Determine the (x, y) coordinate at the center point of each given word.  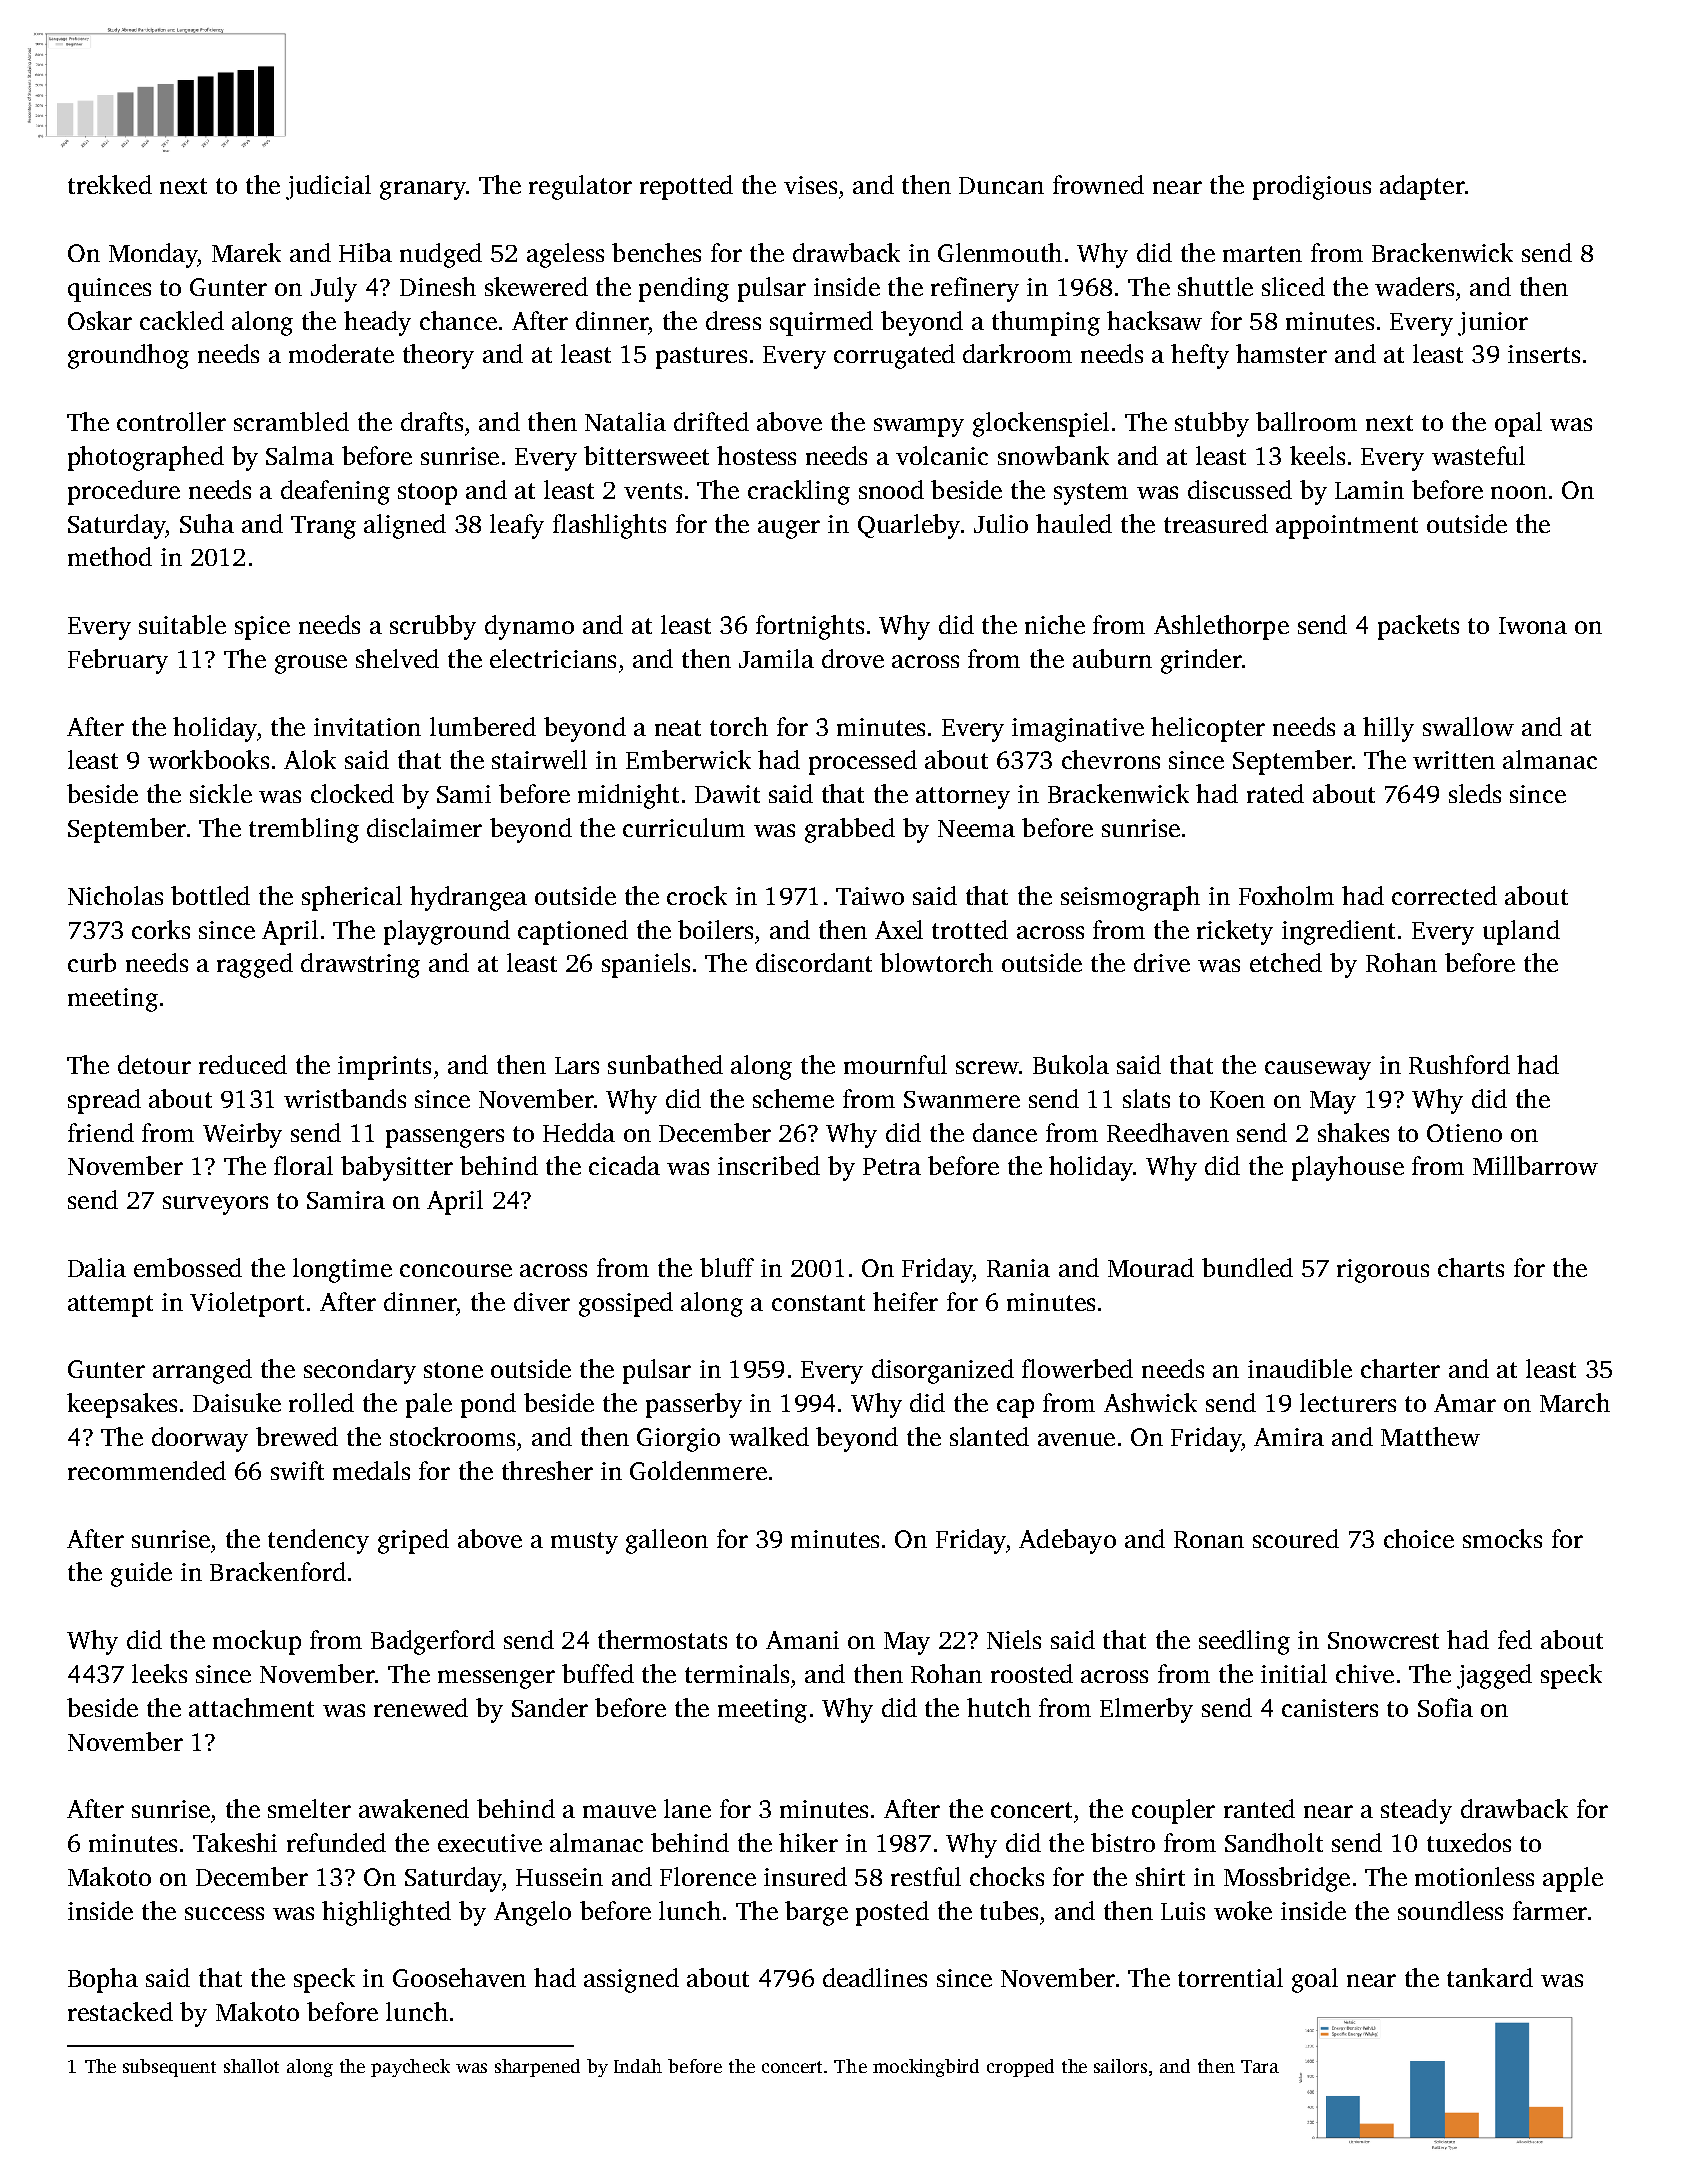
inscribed (769, 1165)
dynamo (529, 627)
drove (853, 658)
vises (810, 185)
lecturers (1348, 1402)
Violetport (247, 1304)
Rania (1018, 1268)
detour (154, 1064)
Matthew (1430, 1436)
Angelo (532, 1913)
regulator (580, 187)
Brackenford (278, 1571)
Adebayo (1067, 1541)
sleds (1475, 793)
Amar (1465, 1403)
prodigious (1312, 187)
